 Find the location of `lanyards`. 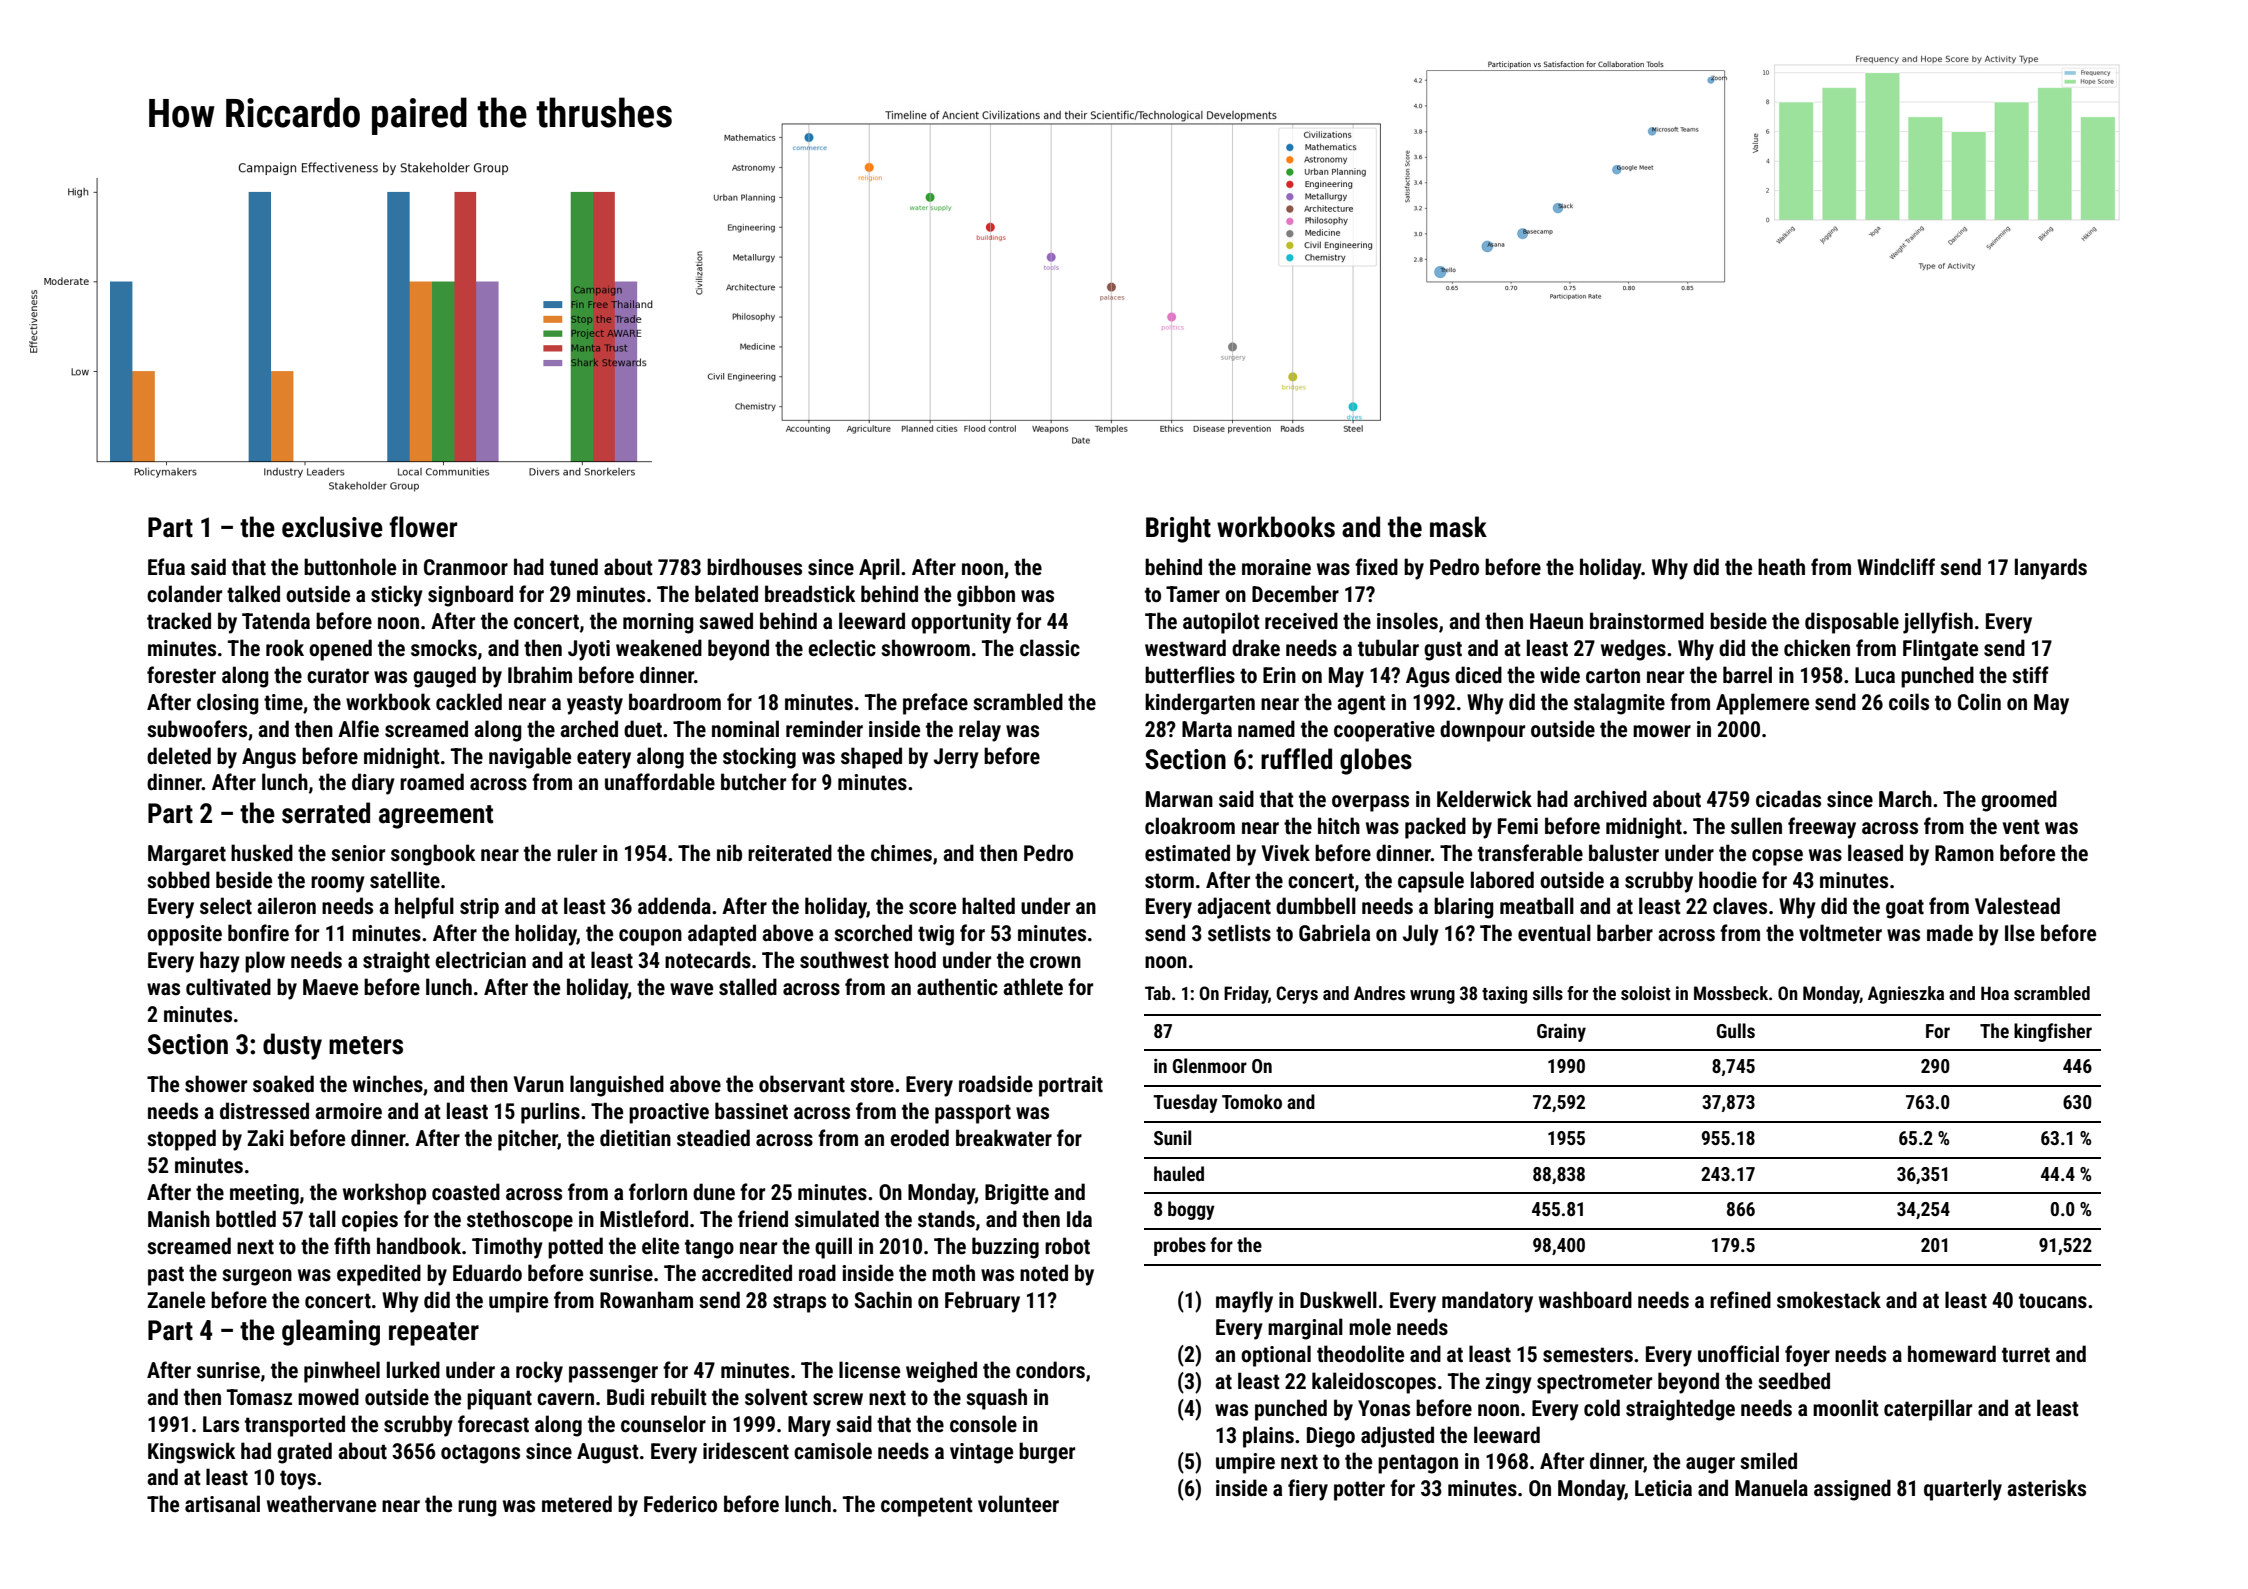

lanyards is located at coordinates (2051, 569).
